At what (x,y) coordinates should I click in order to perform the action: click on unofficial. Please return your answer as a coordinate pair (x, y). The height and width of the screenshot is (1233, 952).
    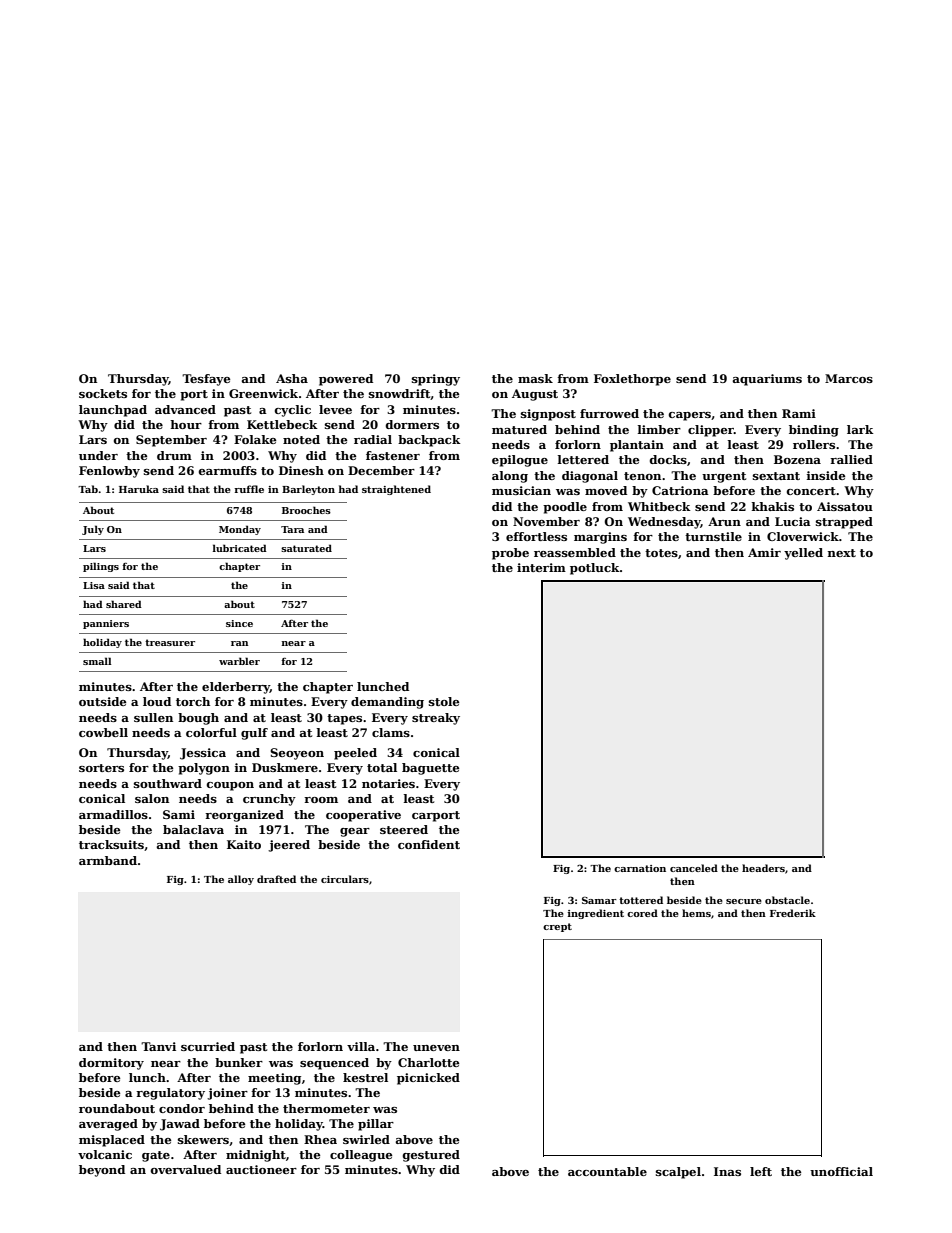
    Looking at the image, I should click on (841, 1171).
